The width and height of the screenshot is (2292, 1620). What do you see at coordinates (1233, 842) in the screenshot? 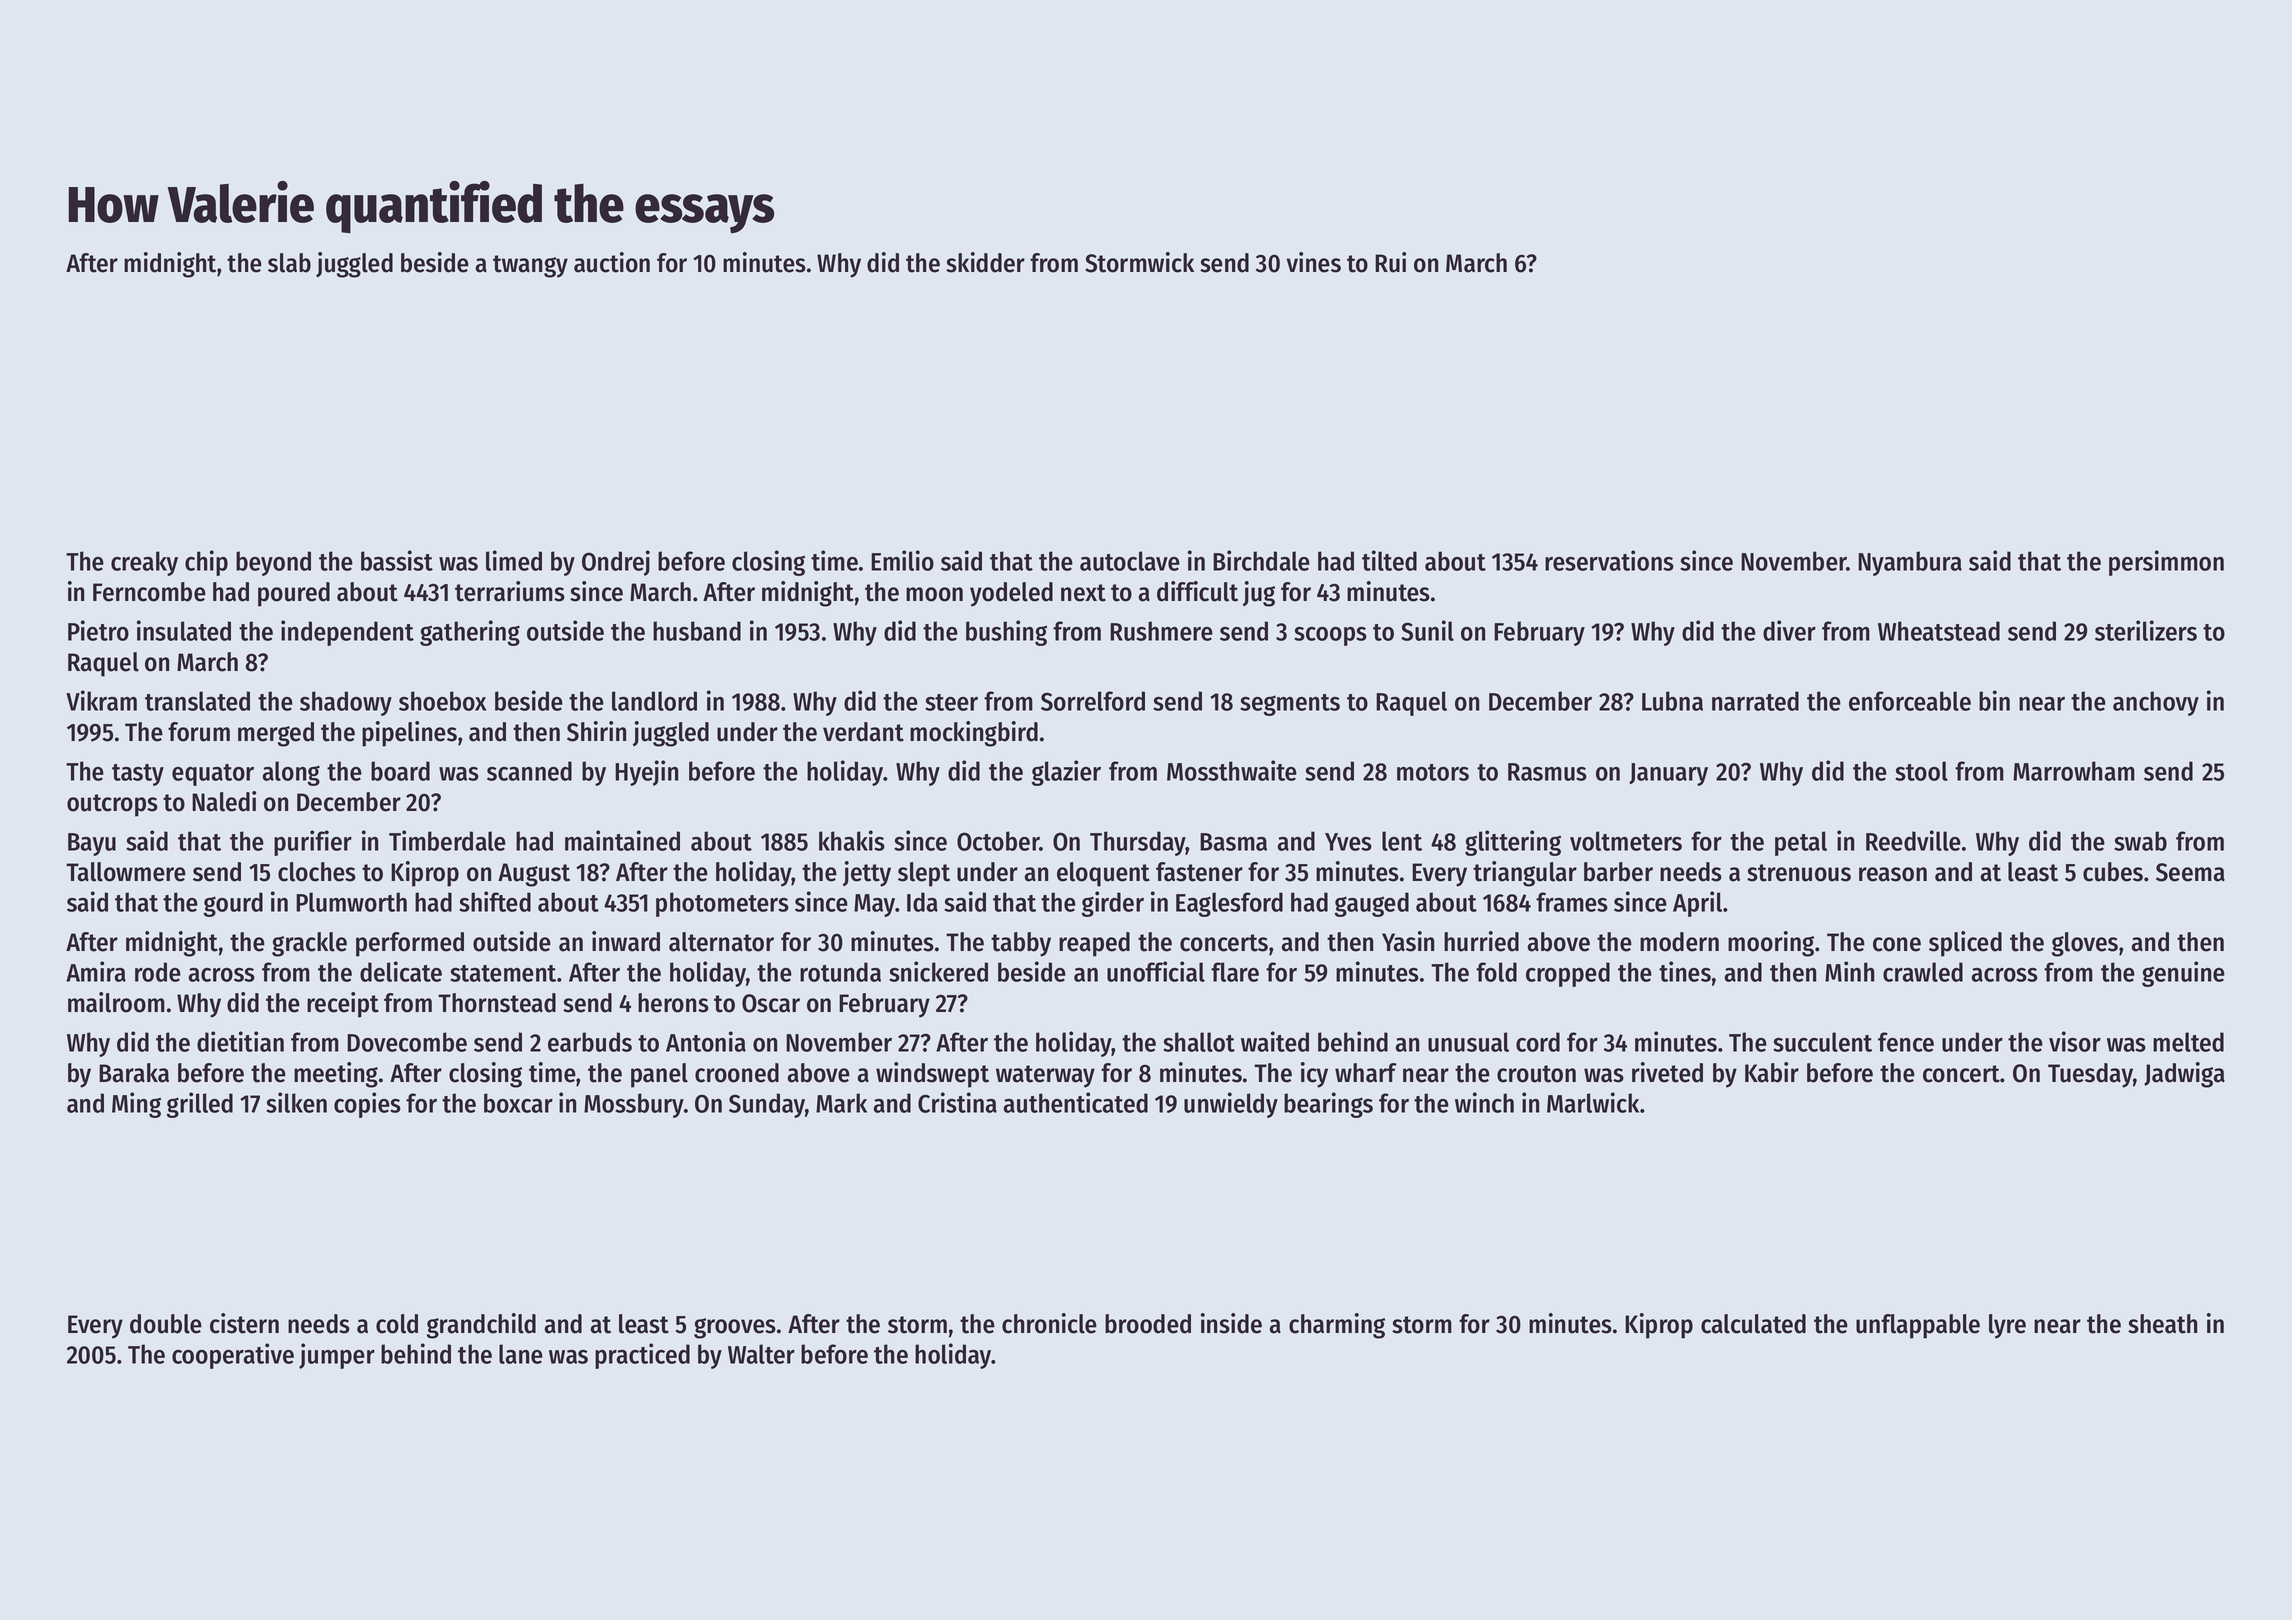
I see `Basma` at bounding box center [1233, 842].
